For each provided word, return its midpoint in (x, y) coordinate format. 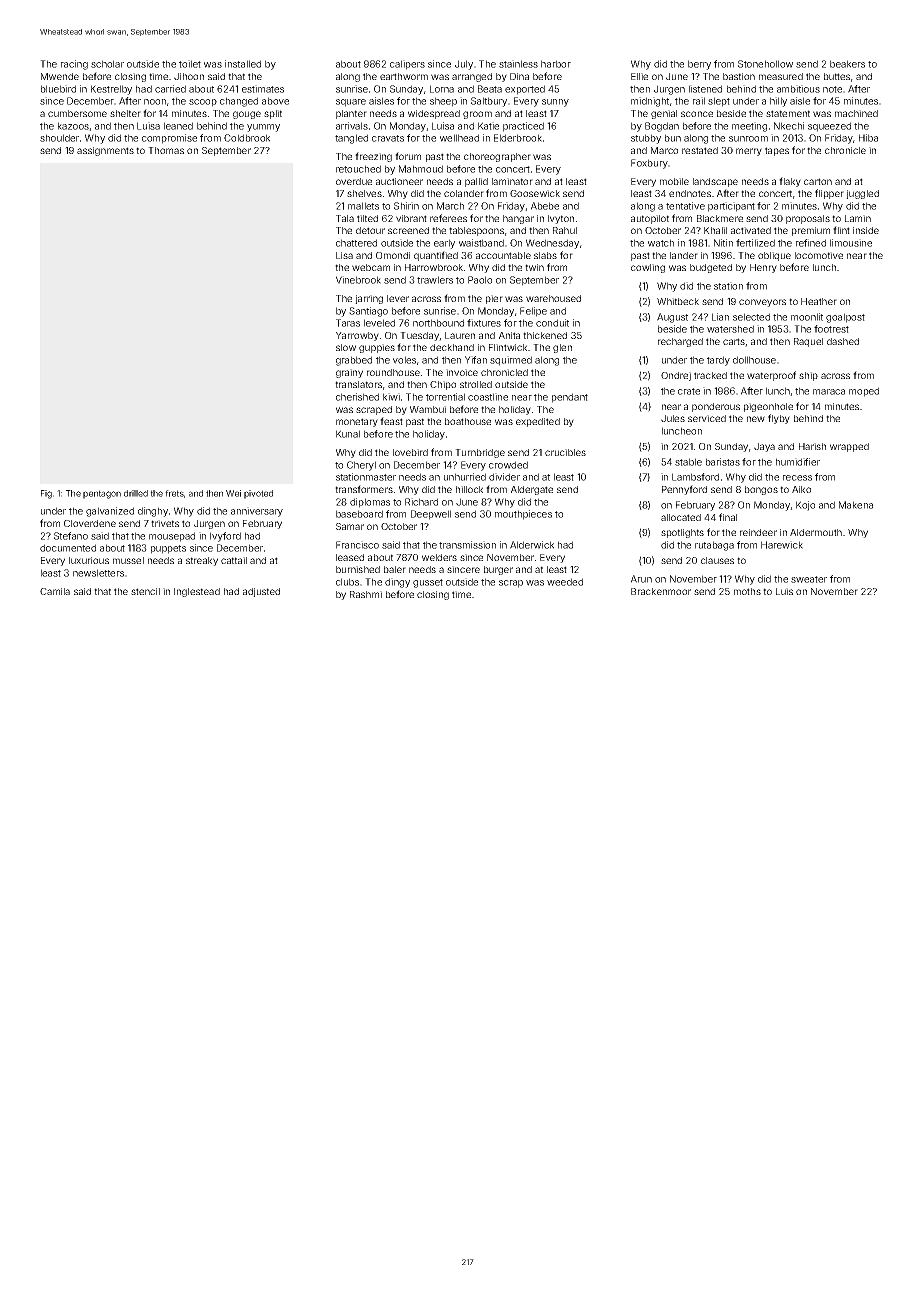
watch (661, 243)
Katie (488, 126)
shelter (125, 113)
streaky (202, 561)
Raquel (808, 342)
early (444, 244)
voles (404, 360)
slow (346, 347)
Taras (348, 323)
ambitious (798, 89)
